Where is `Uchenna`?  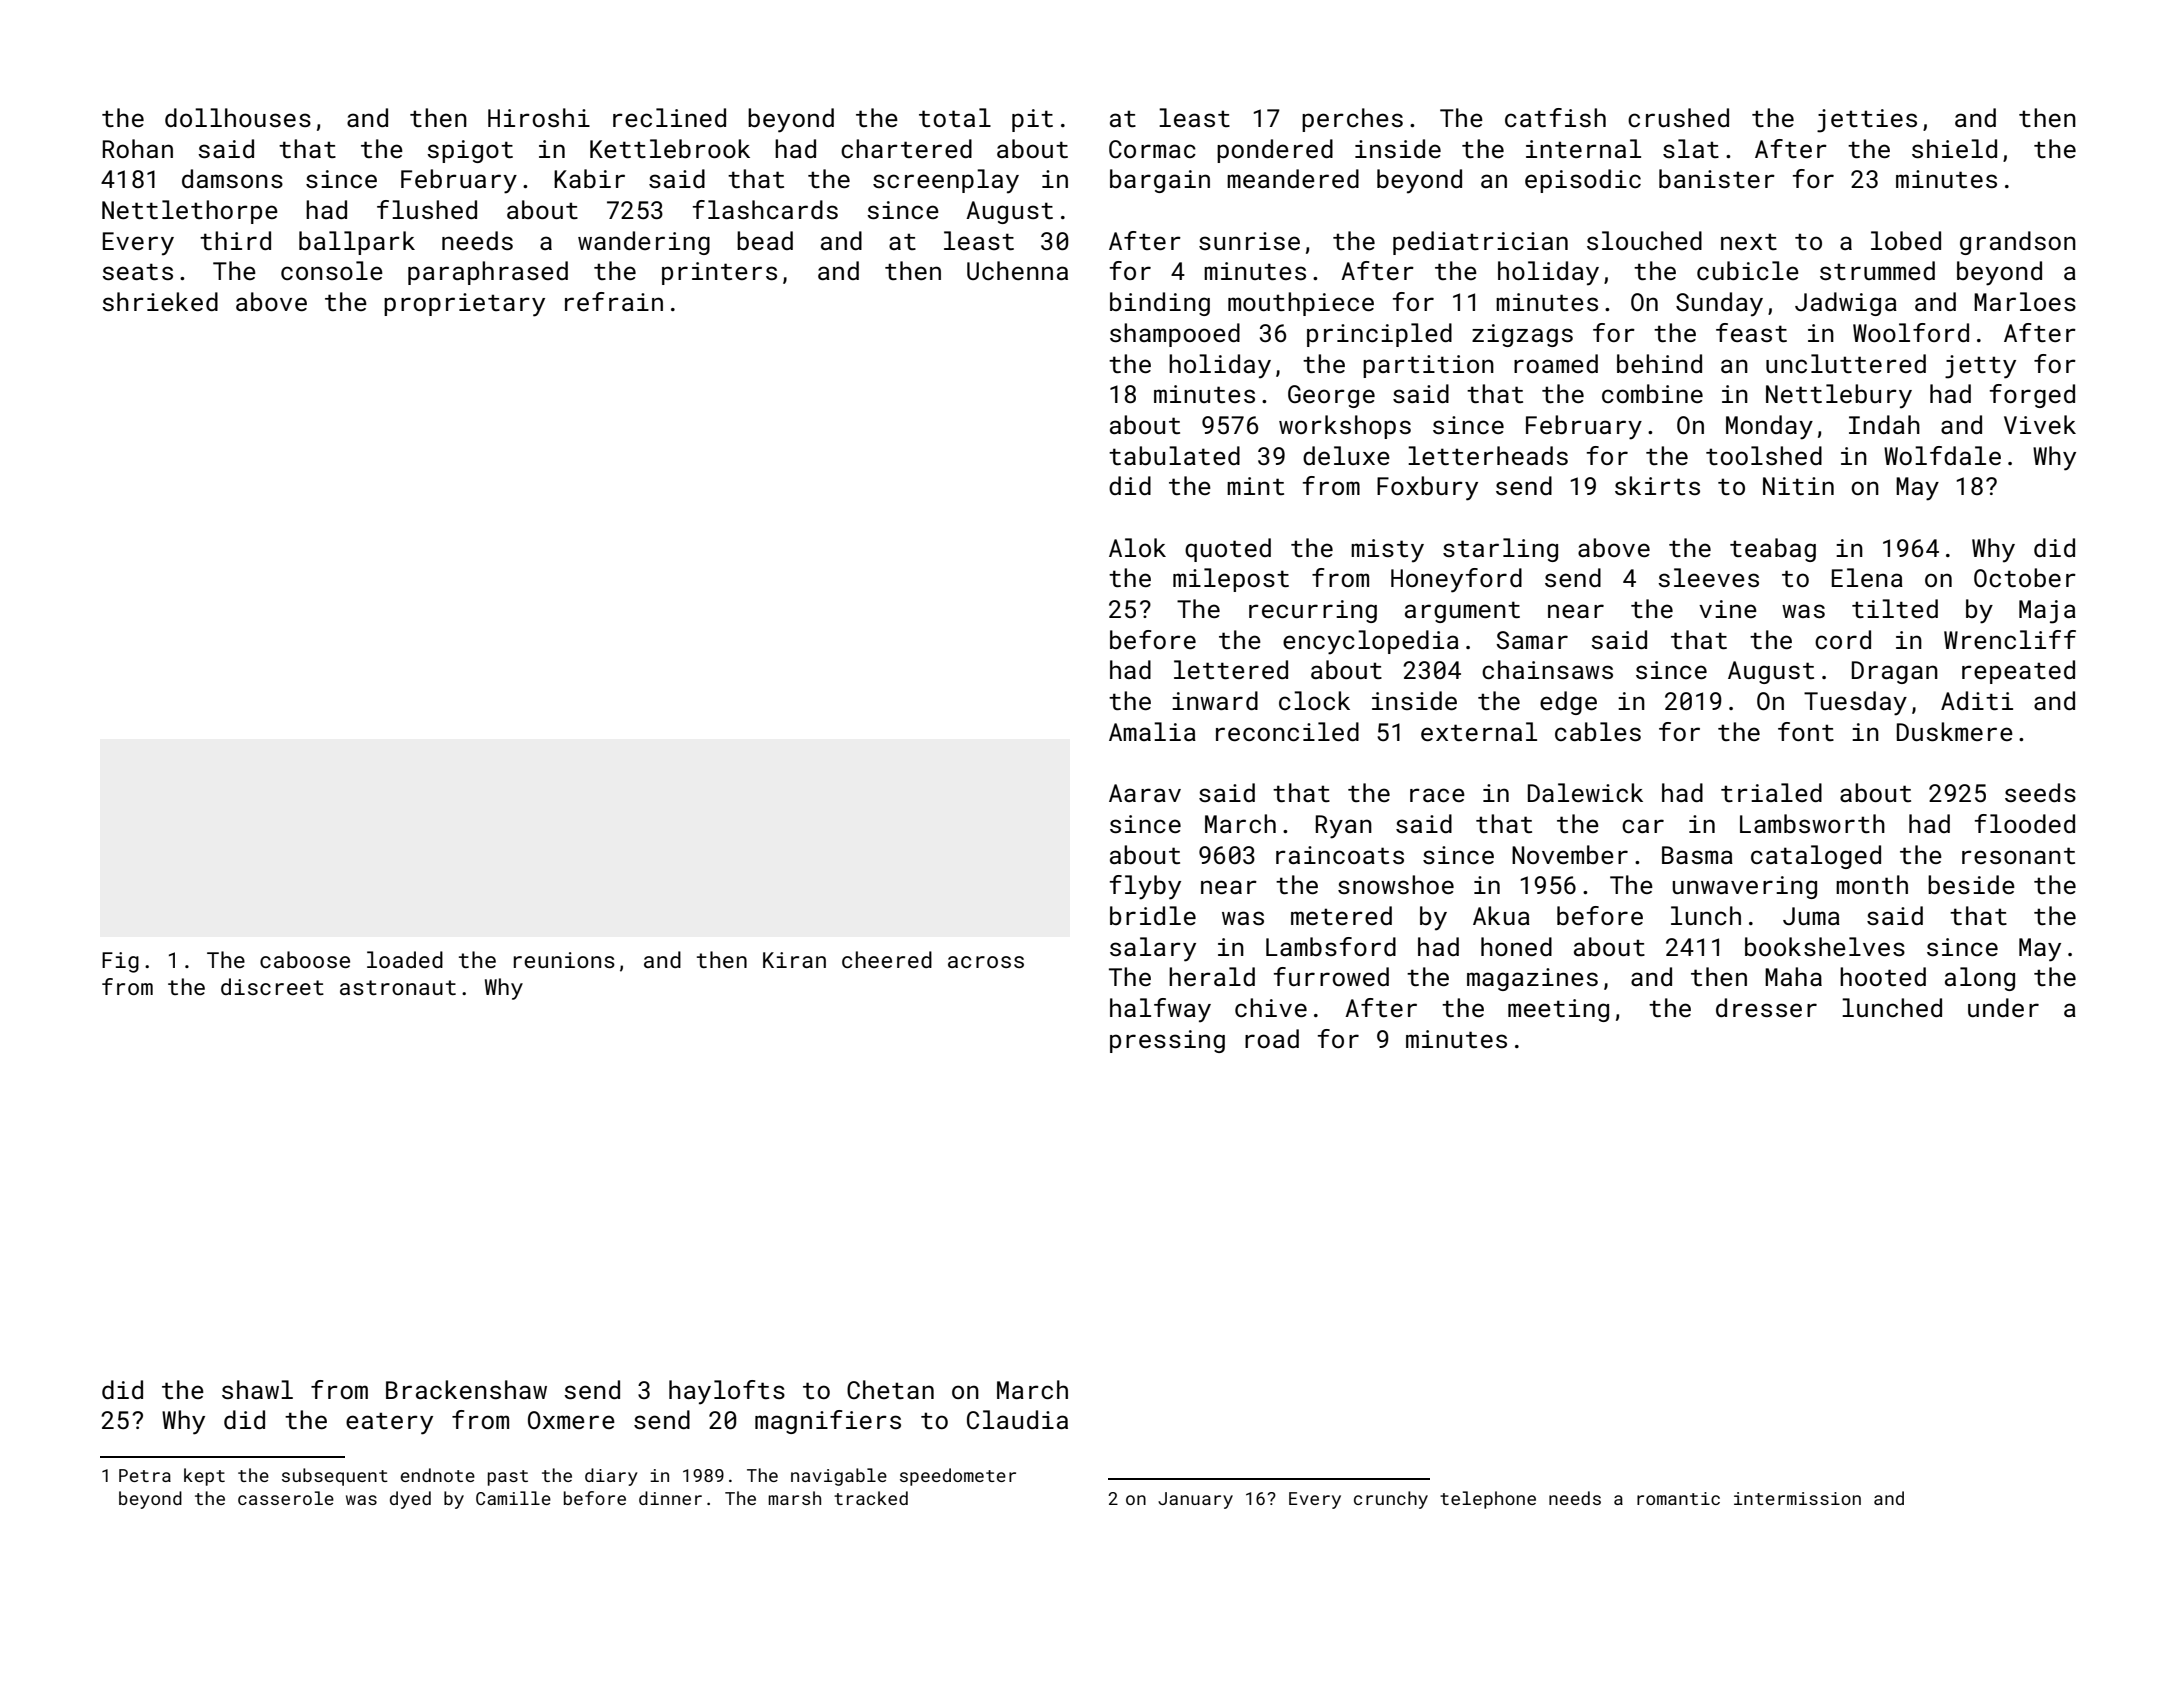 Uchenna is located at coordinates (1017, 270).
